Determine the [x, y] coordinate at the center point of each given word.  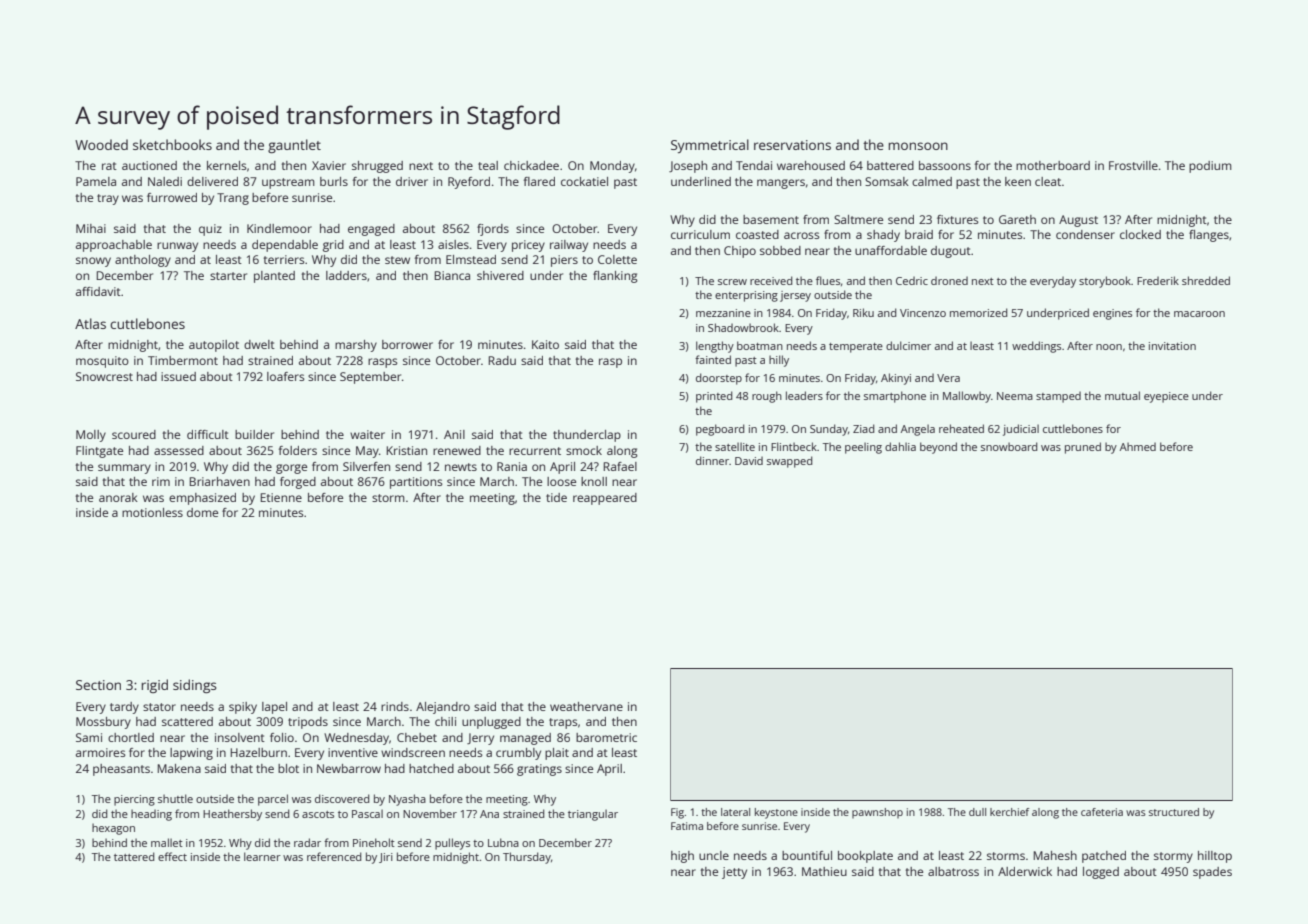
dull [977, 812]
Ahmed [1138, 446]
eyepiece [1166, 397]
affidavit [98, 291]
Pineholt [374, 842]
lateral [735, 812]
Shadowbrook [743, 327]
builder [254, 434]
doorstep [719, 379]
